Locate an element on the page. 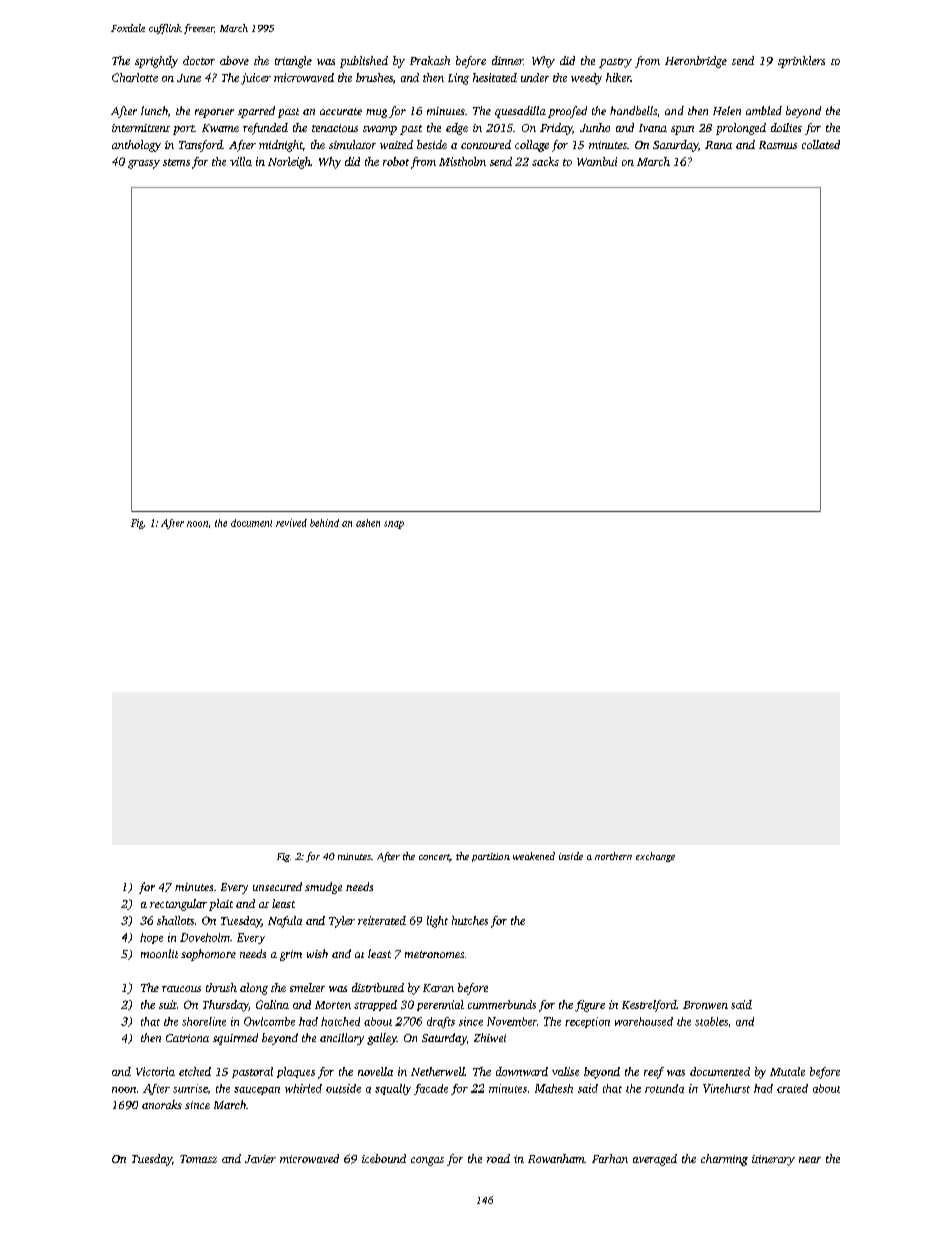  revived is located at coordinates (291, 523).
